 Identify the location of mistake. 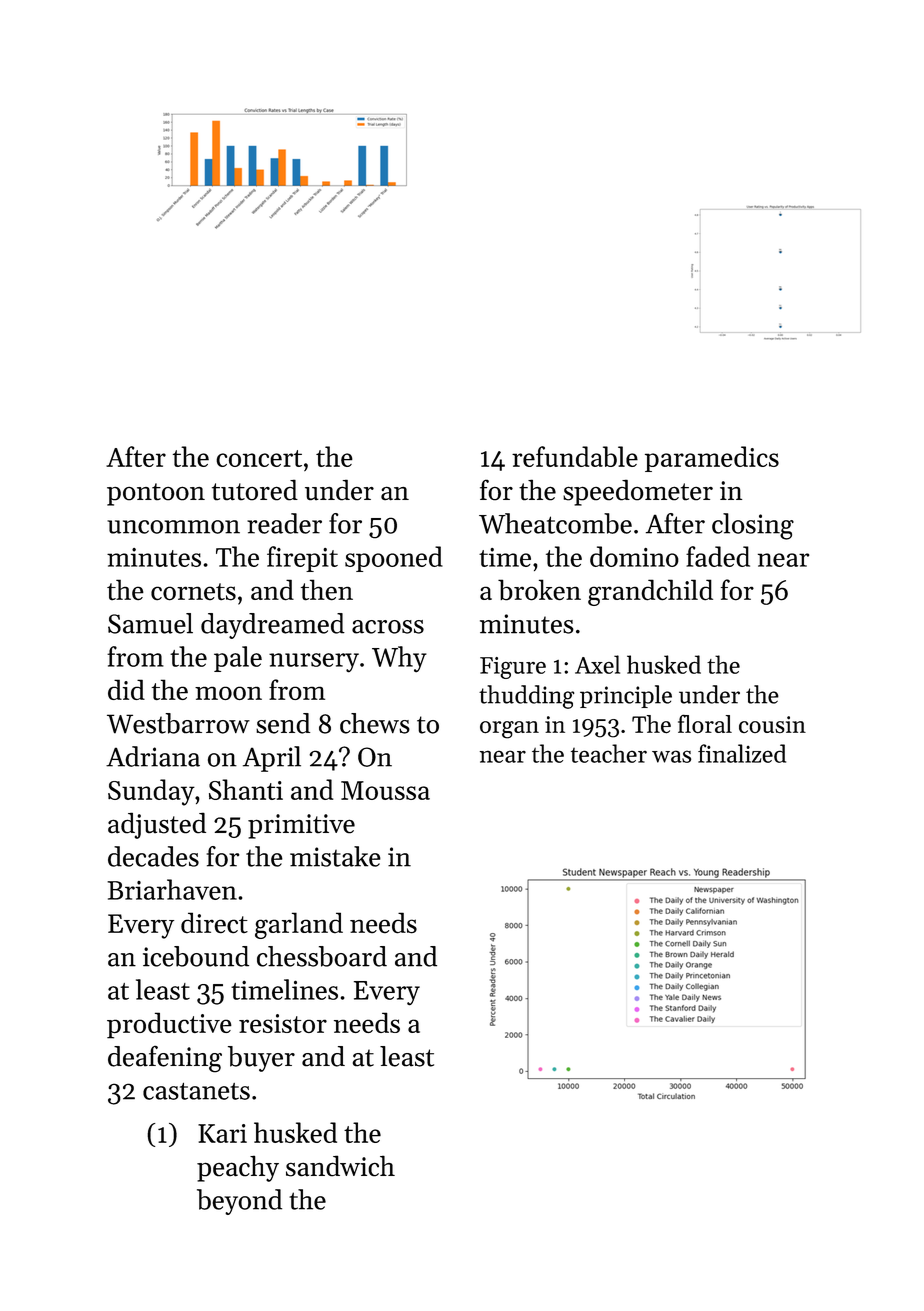
(335, 856).
